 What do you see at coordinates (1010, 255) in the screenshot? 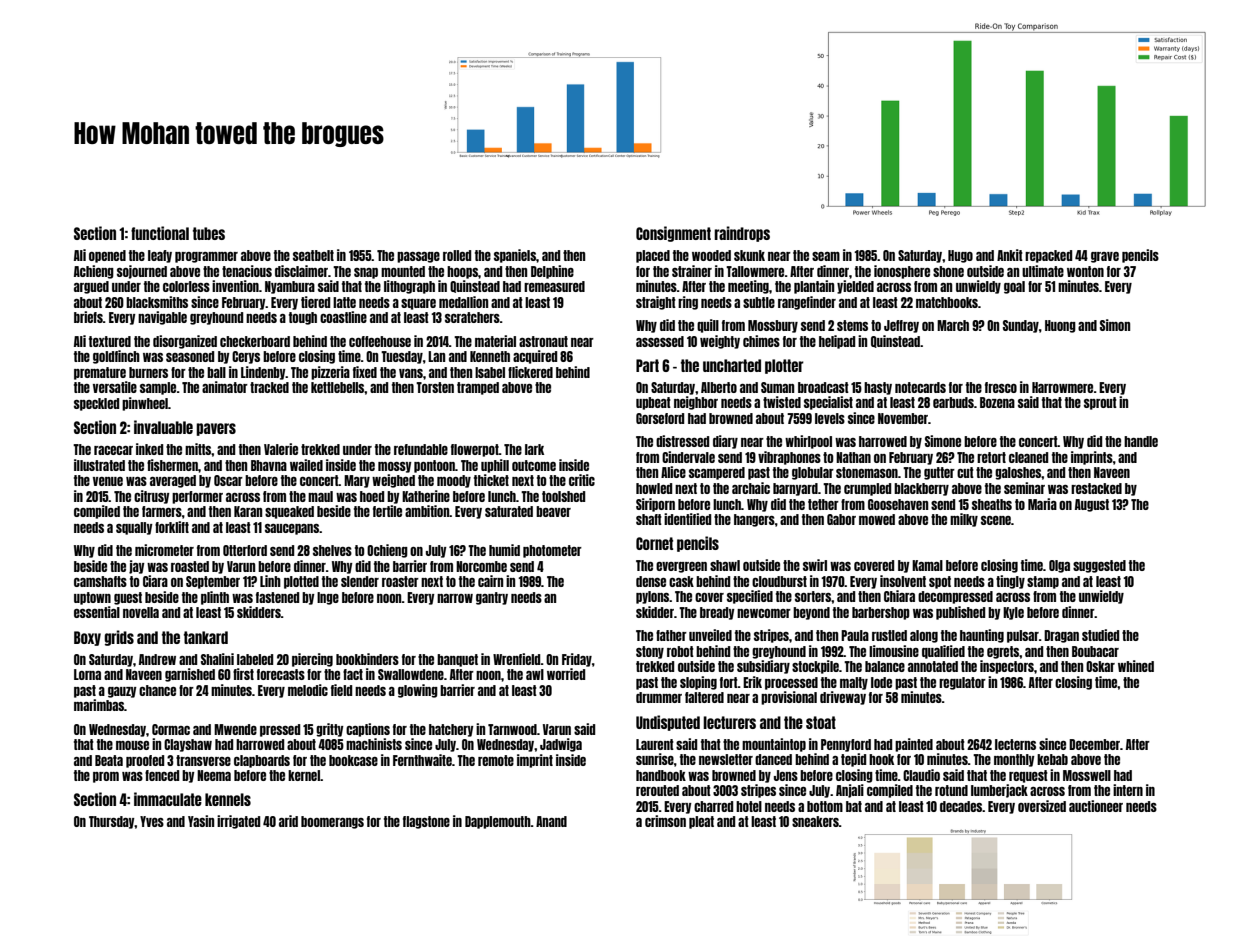
I see `Ankit` at bounding box center [1010, 255].
